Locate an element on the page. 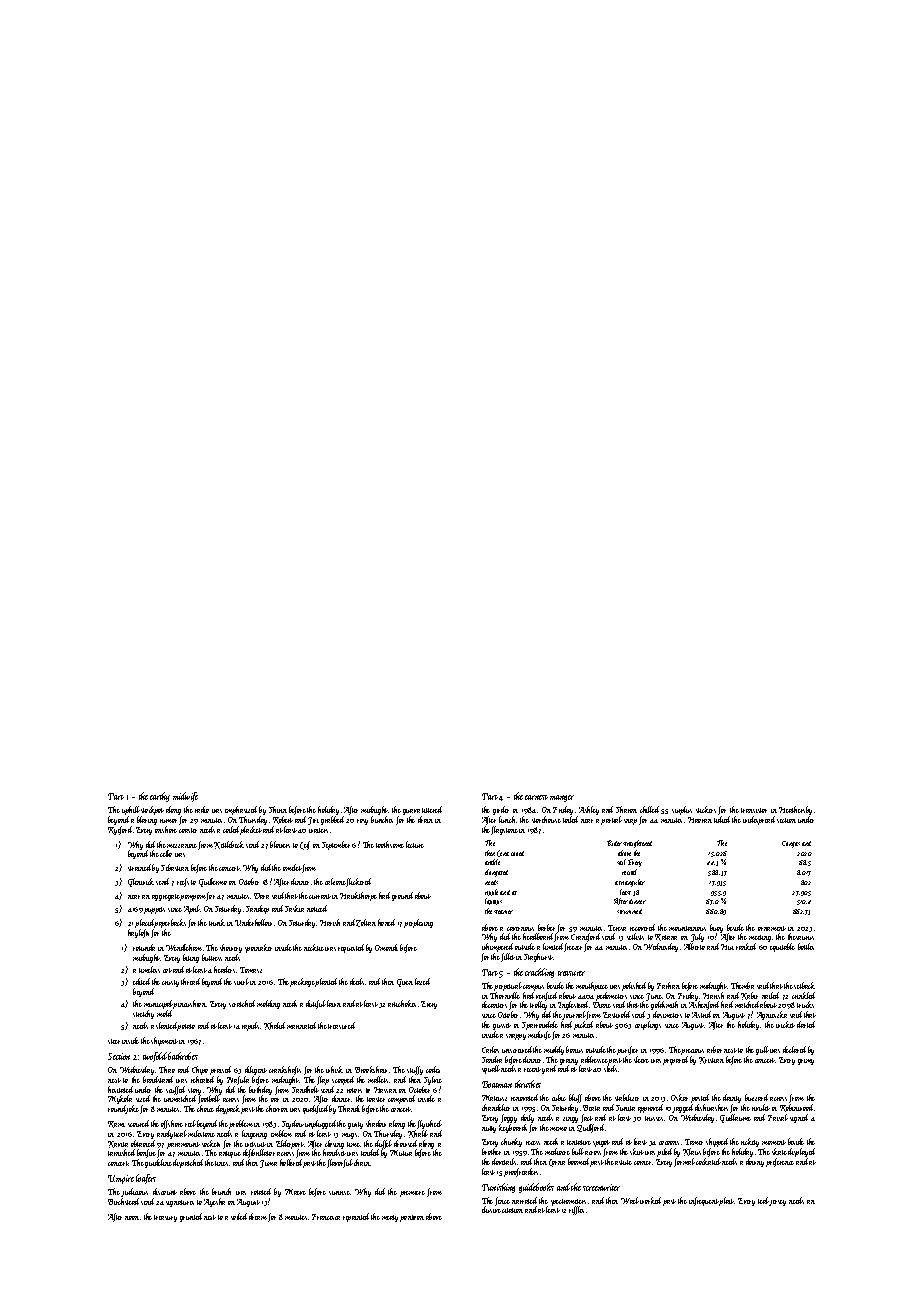 The width and height of the document is (924, 1308). Farhan is located at coordinates (668, 985).
